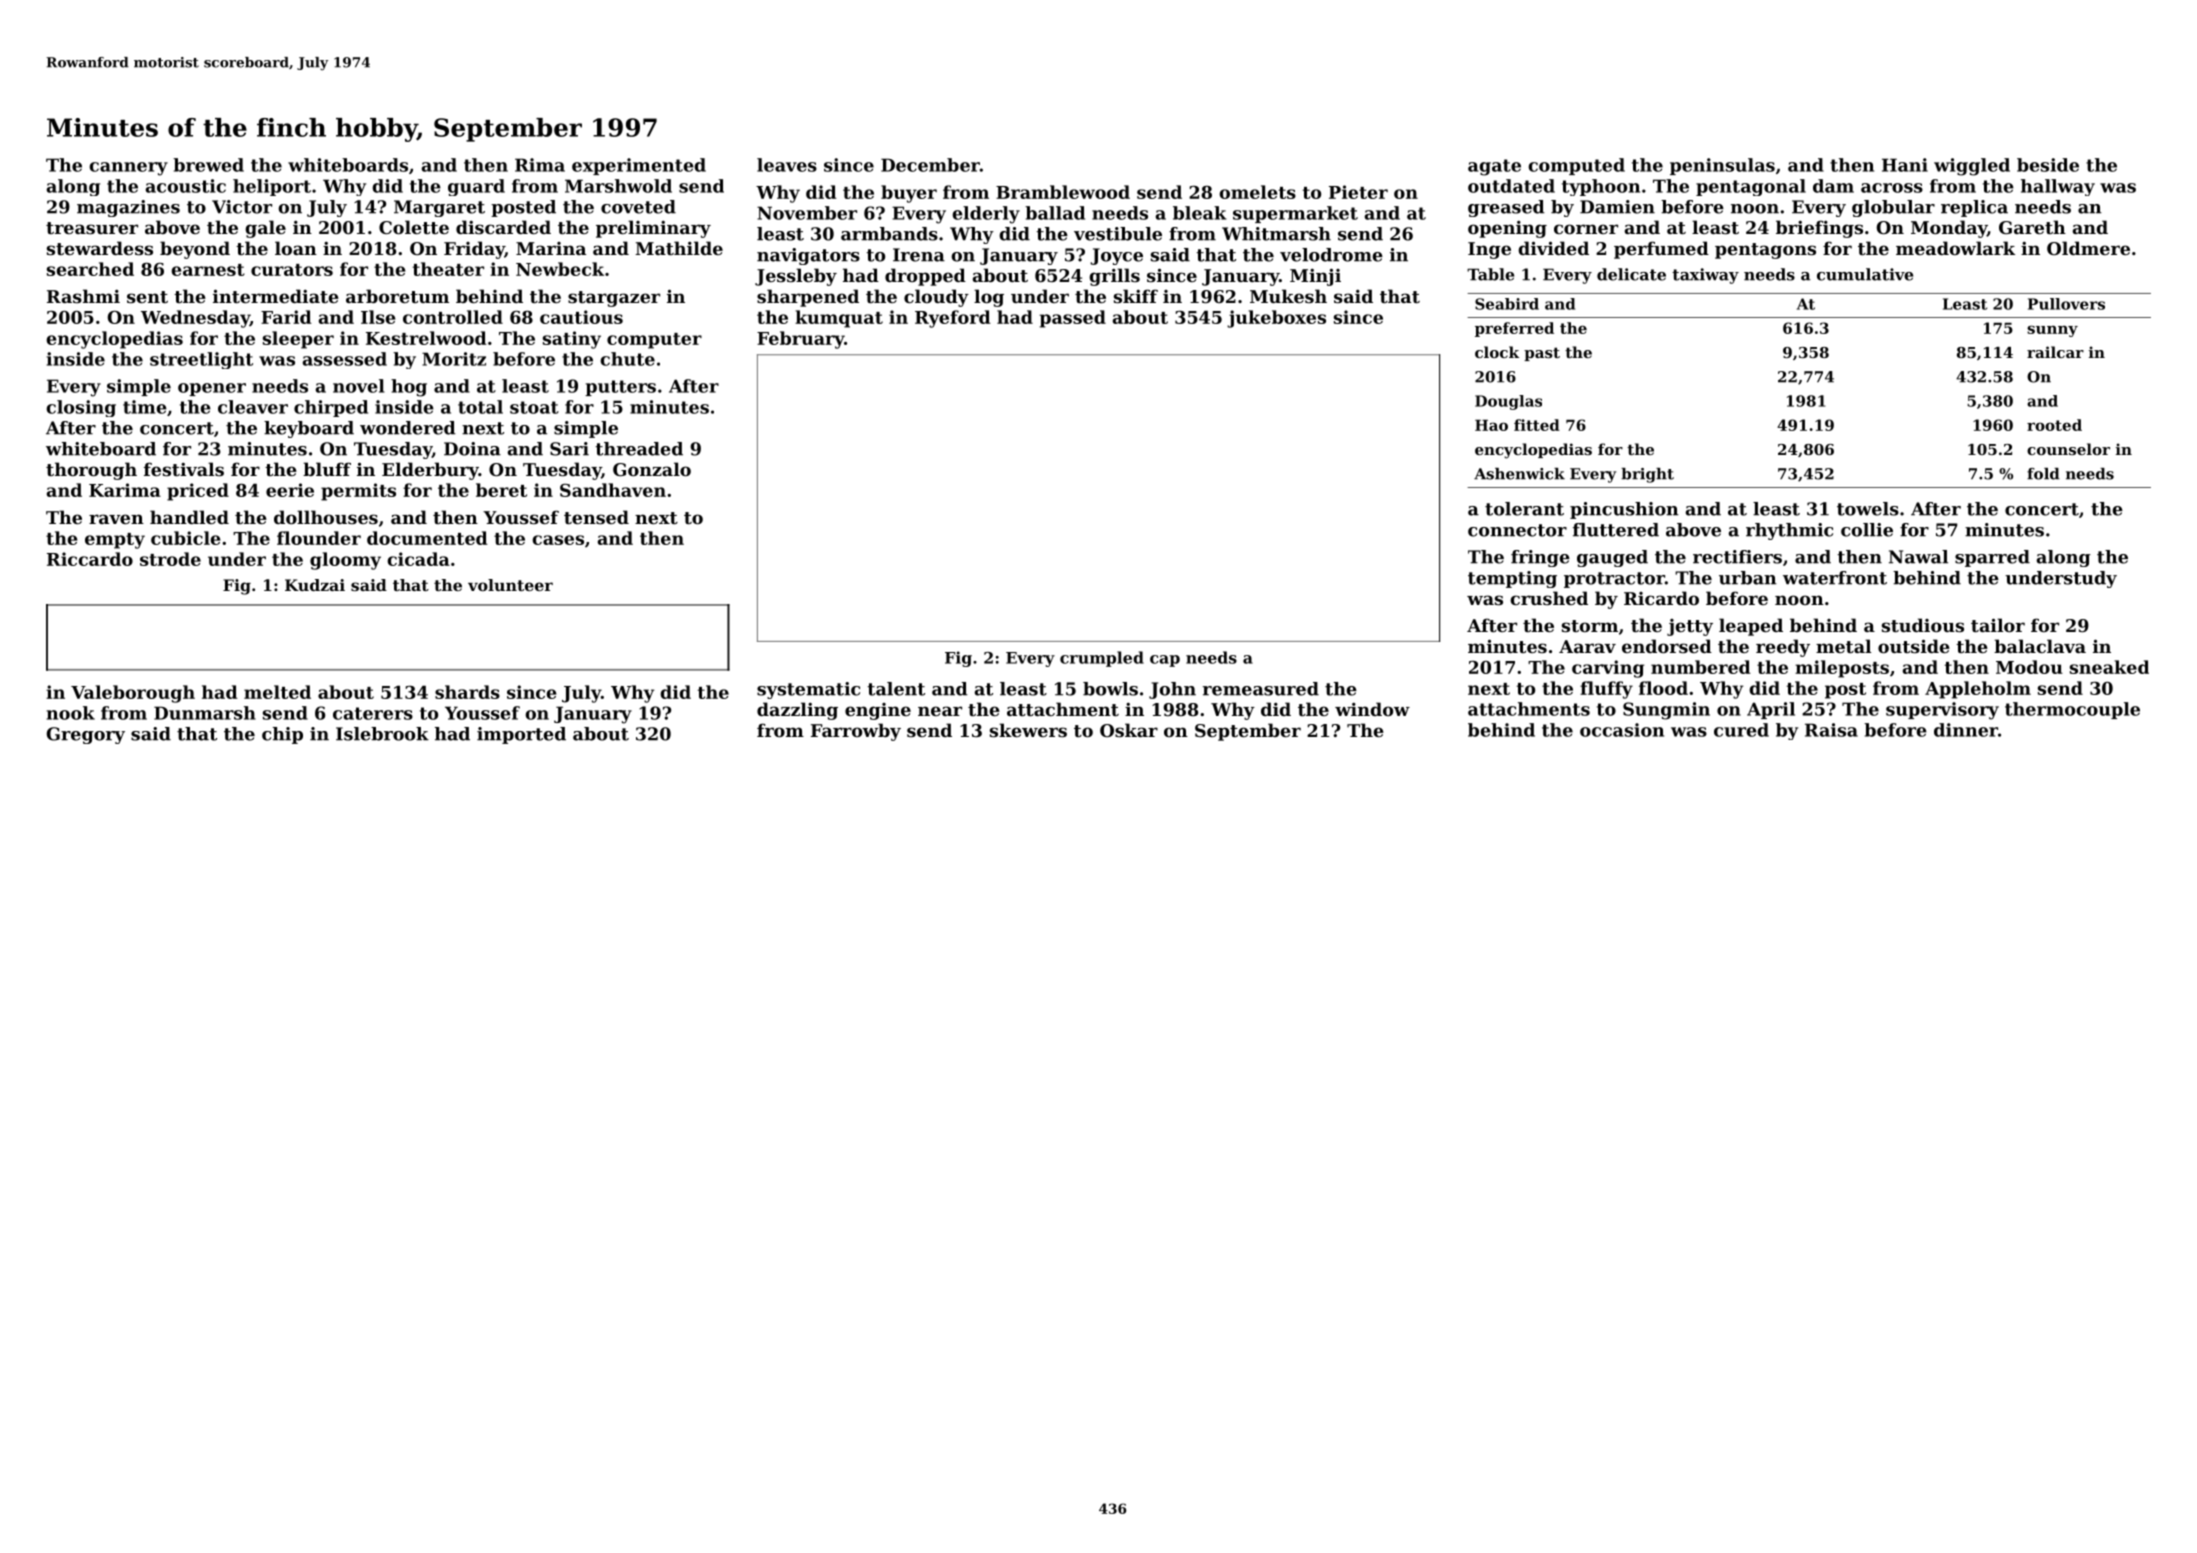 The width and height of the document is (2197, 1553). Describe the element at coordinates (83, 296) in the document. I see `Rashmi` at that location.
